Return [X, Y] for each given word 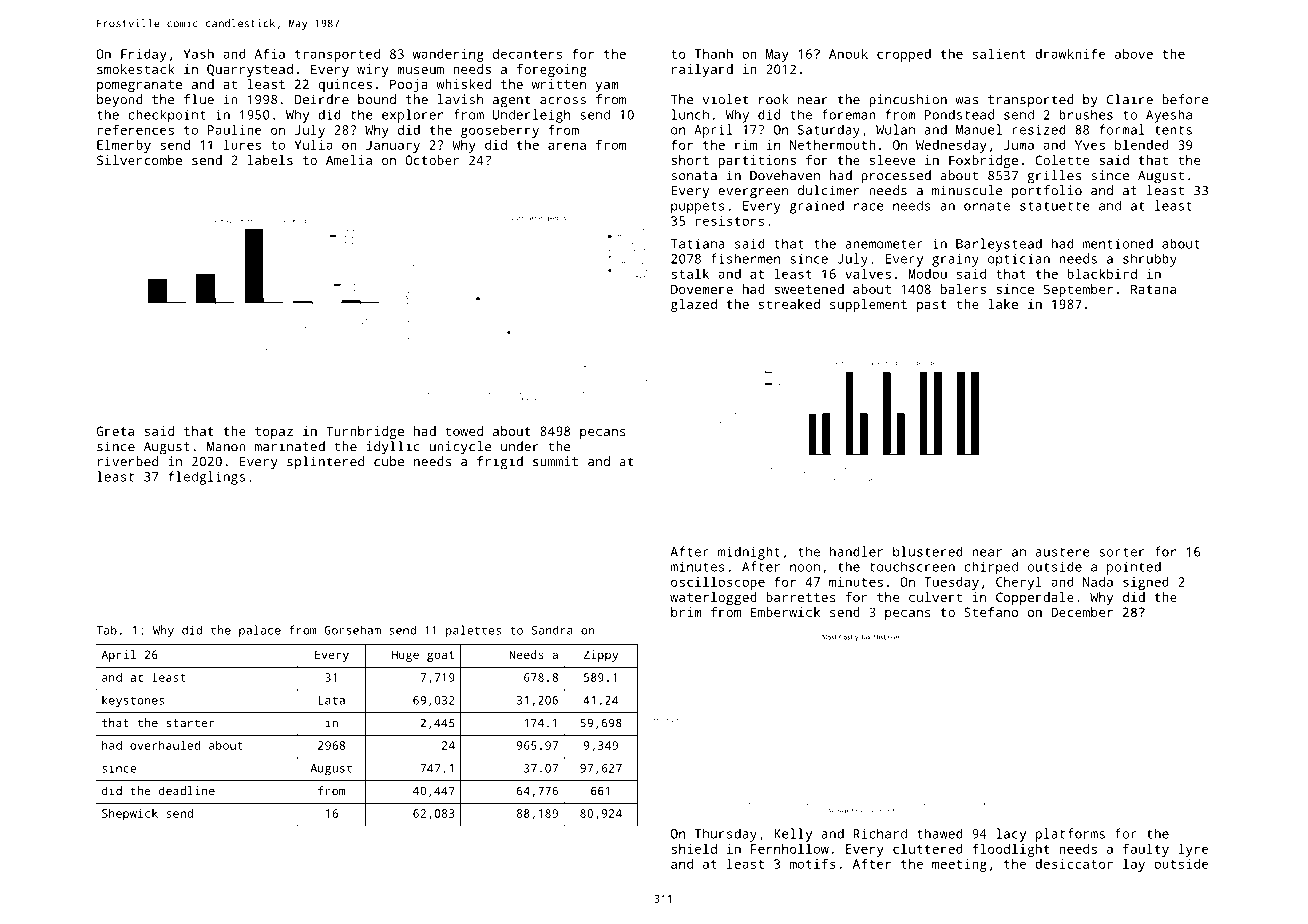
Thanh [714, 53]
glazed [694, 305]
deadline [187, 791]
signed [1146, 583]
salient [999, 53]
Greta [115, 431]
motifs [813, 863]
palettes [473, 631]
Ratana [1153, 289]
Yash [198, 53]
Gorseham [352, 630]
